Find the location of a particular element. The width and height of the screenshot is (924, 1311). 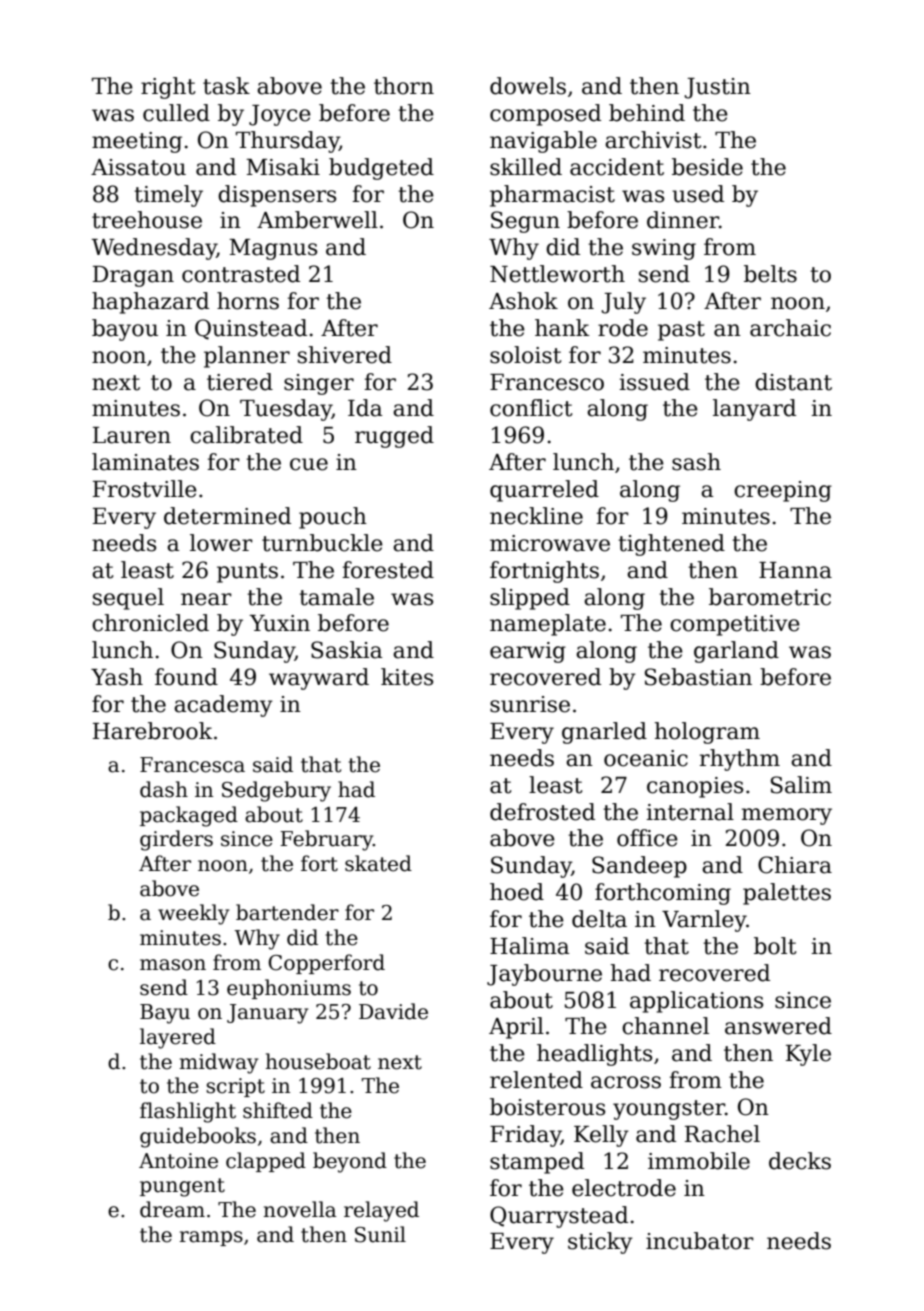

archaic is located at coordinates (790, 328).
